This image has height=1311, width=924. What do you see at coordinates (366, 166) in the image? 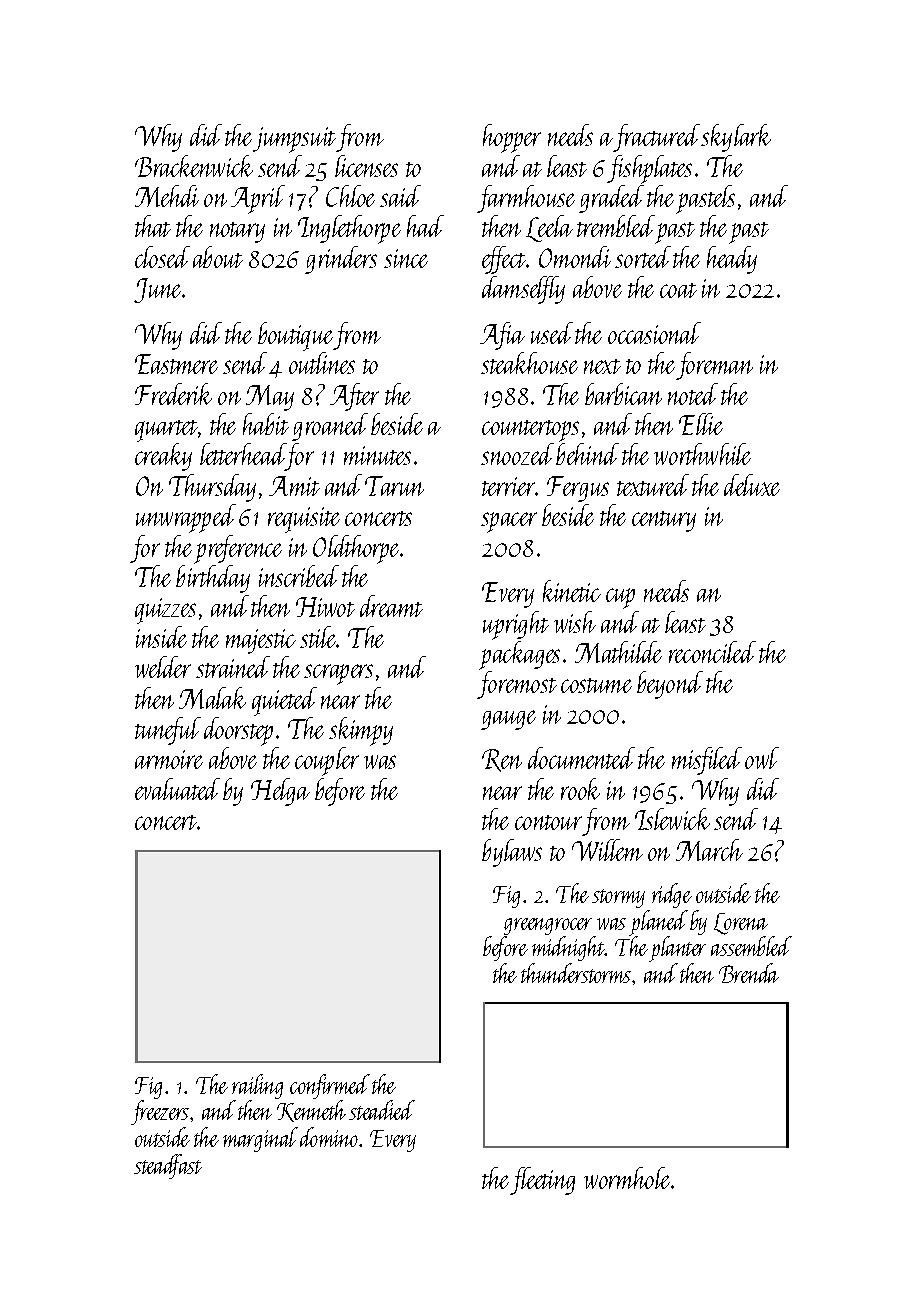
I see `licenses` at bounding box center [366, 166].
